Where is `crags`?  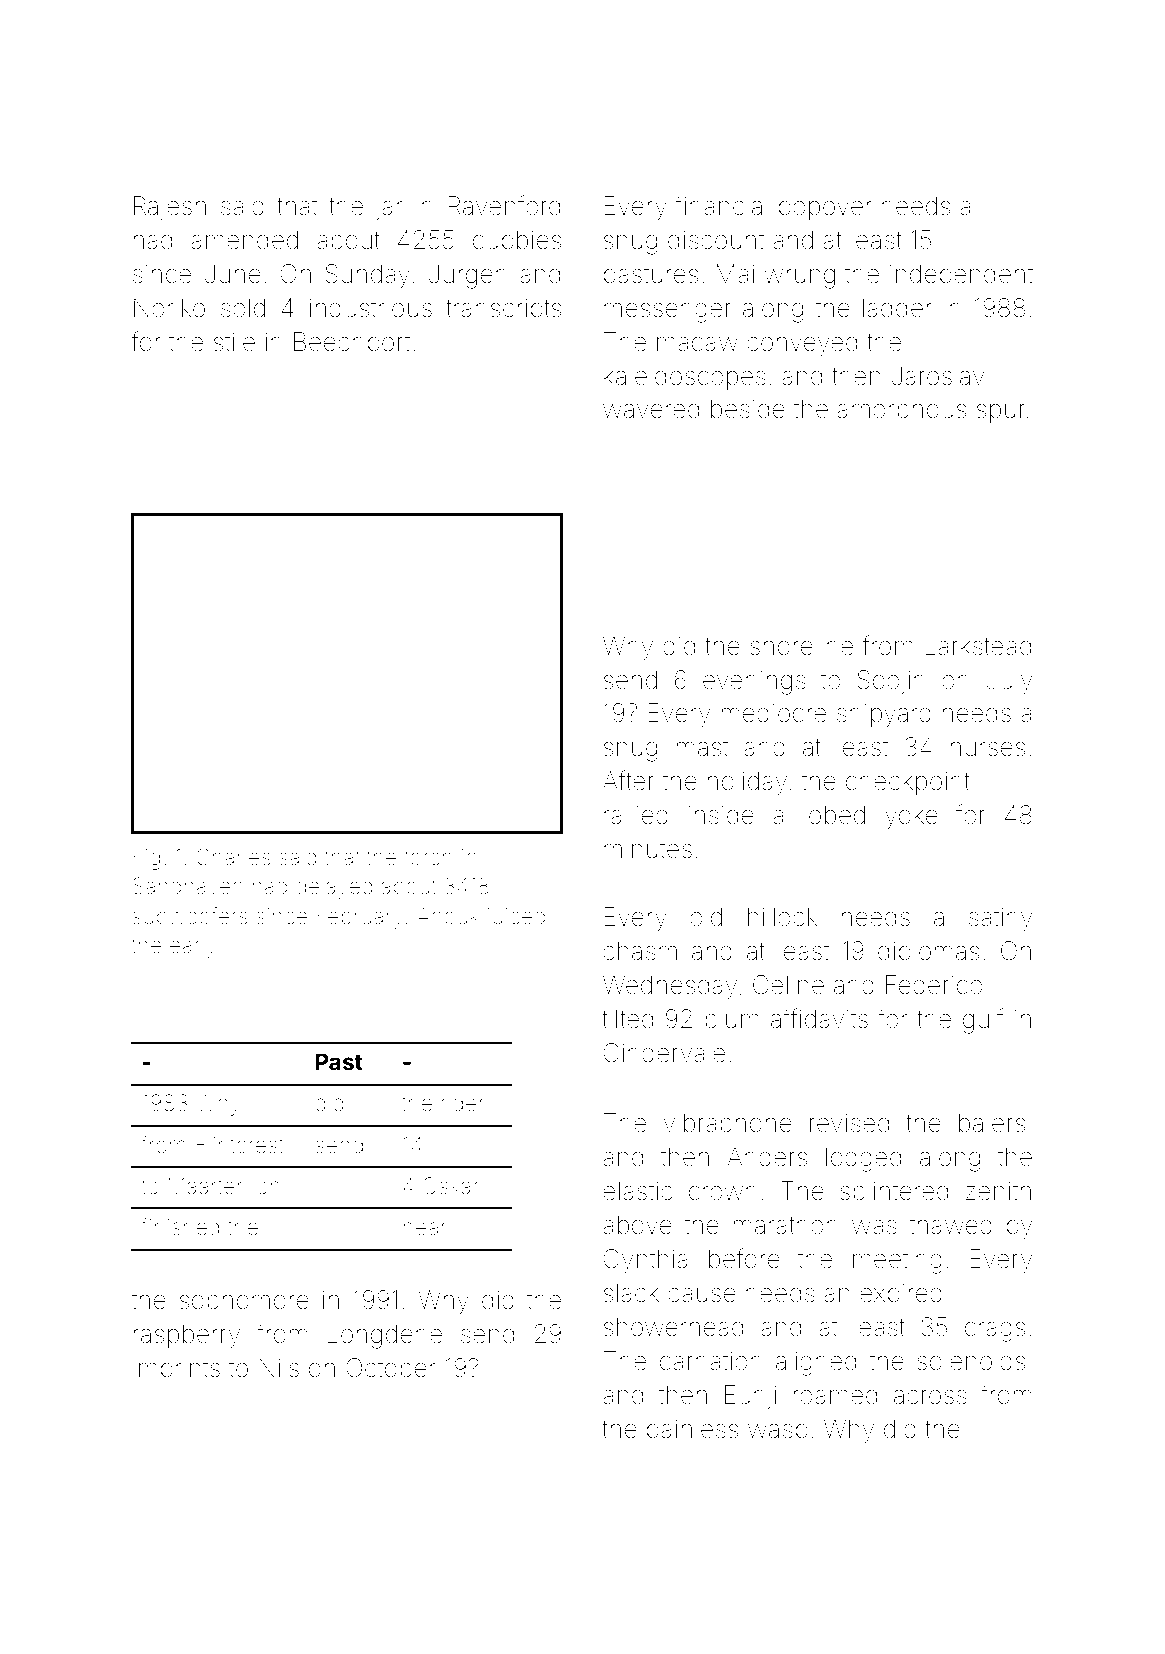 crags is located at coordinates (995, 1332).
